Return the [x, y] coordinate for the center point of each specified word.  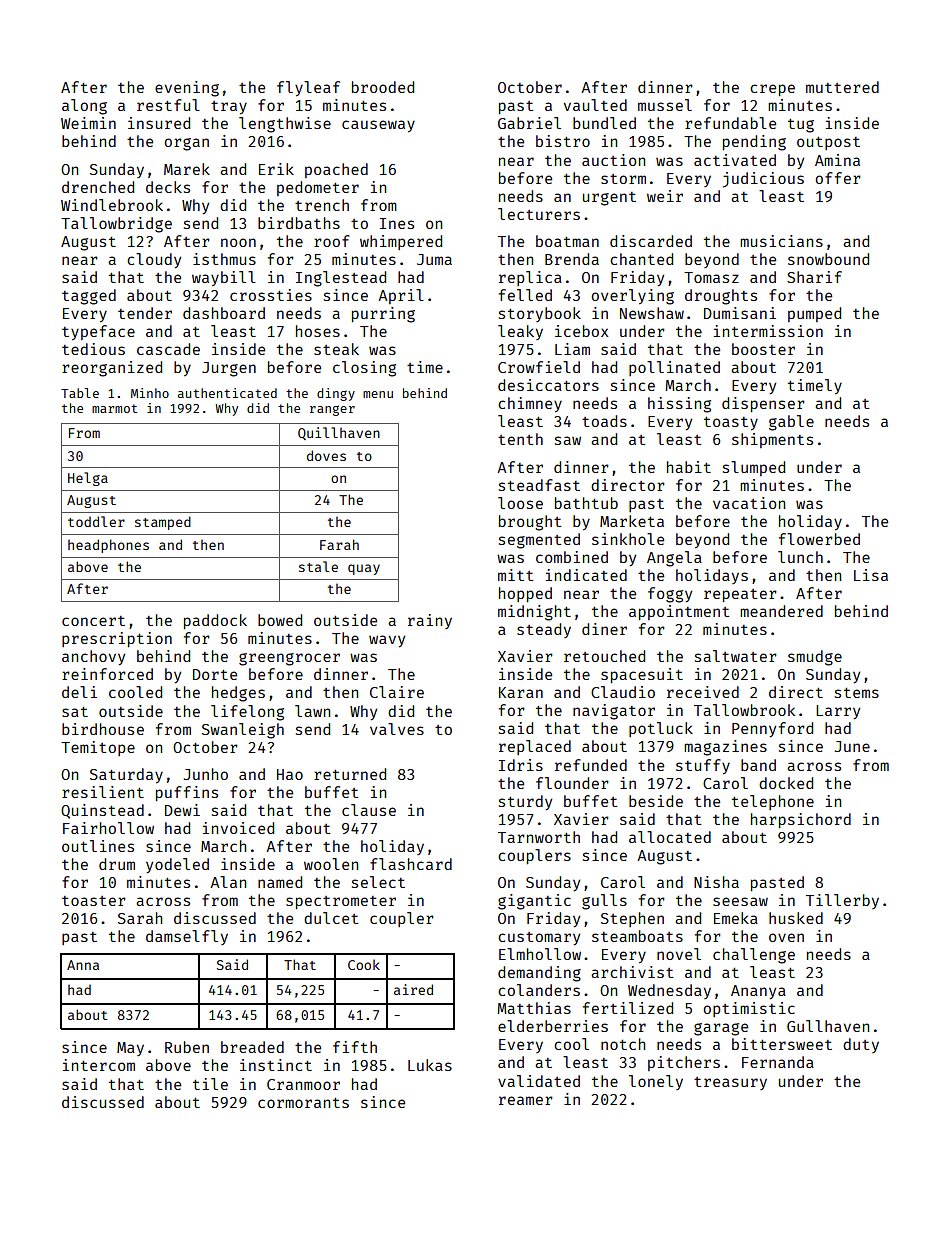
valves [397, 729]
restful [168, 105]
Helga [88, 479]
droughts [721, 297]
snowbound [828, 259]
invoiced [238, 828]
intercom [99, 1065]
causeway [378, 126]
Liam [572, 349]
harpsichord [801, 820]
